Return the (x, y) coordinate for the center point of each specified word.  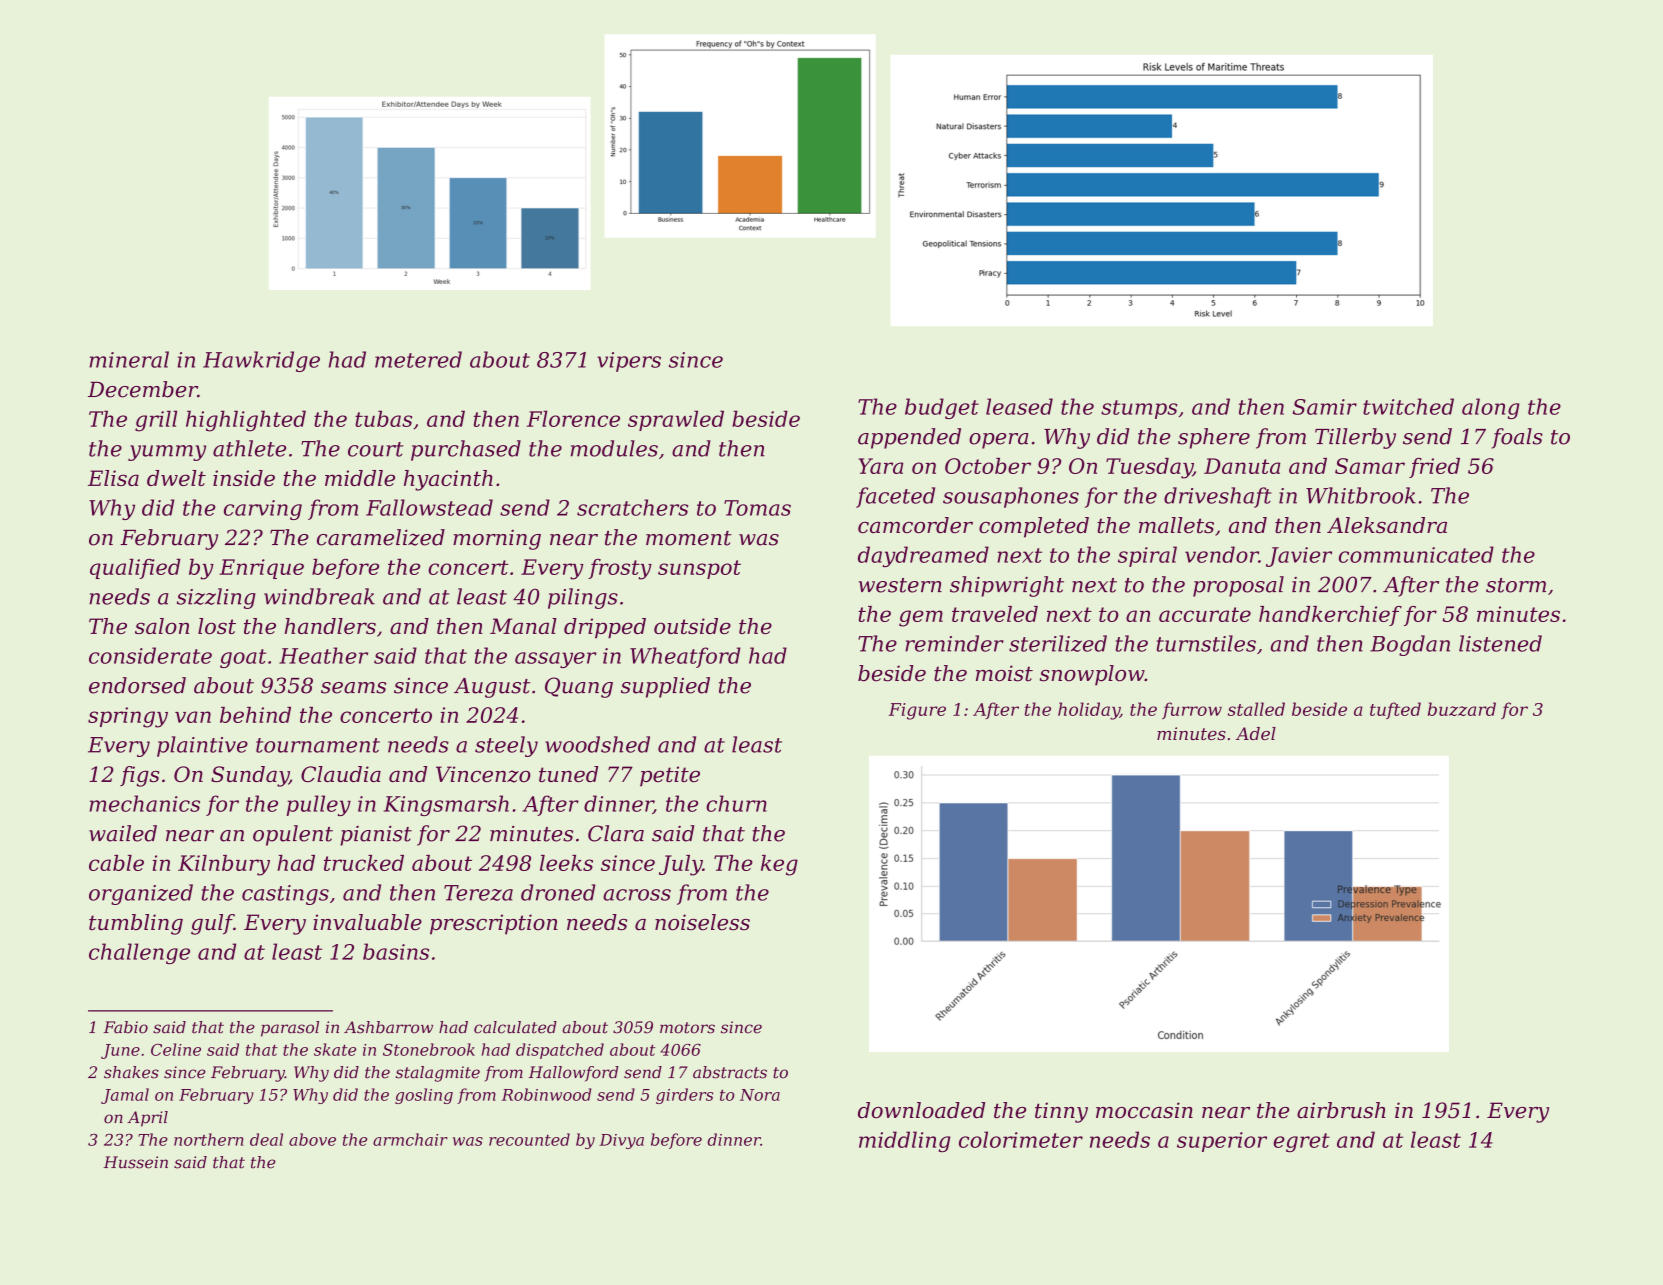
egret (1301, 1143)
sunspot (699, 569)
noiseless (702, 922)
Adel (1256, 733)
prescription (494, 924)
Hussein (135, 1162)
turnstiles (1206, 643)
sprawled (676, 420)
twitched (1408, 406)
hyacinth (448, 480)
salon (162, 626)
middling (904, 1142)
